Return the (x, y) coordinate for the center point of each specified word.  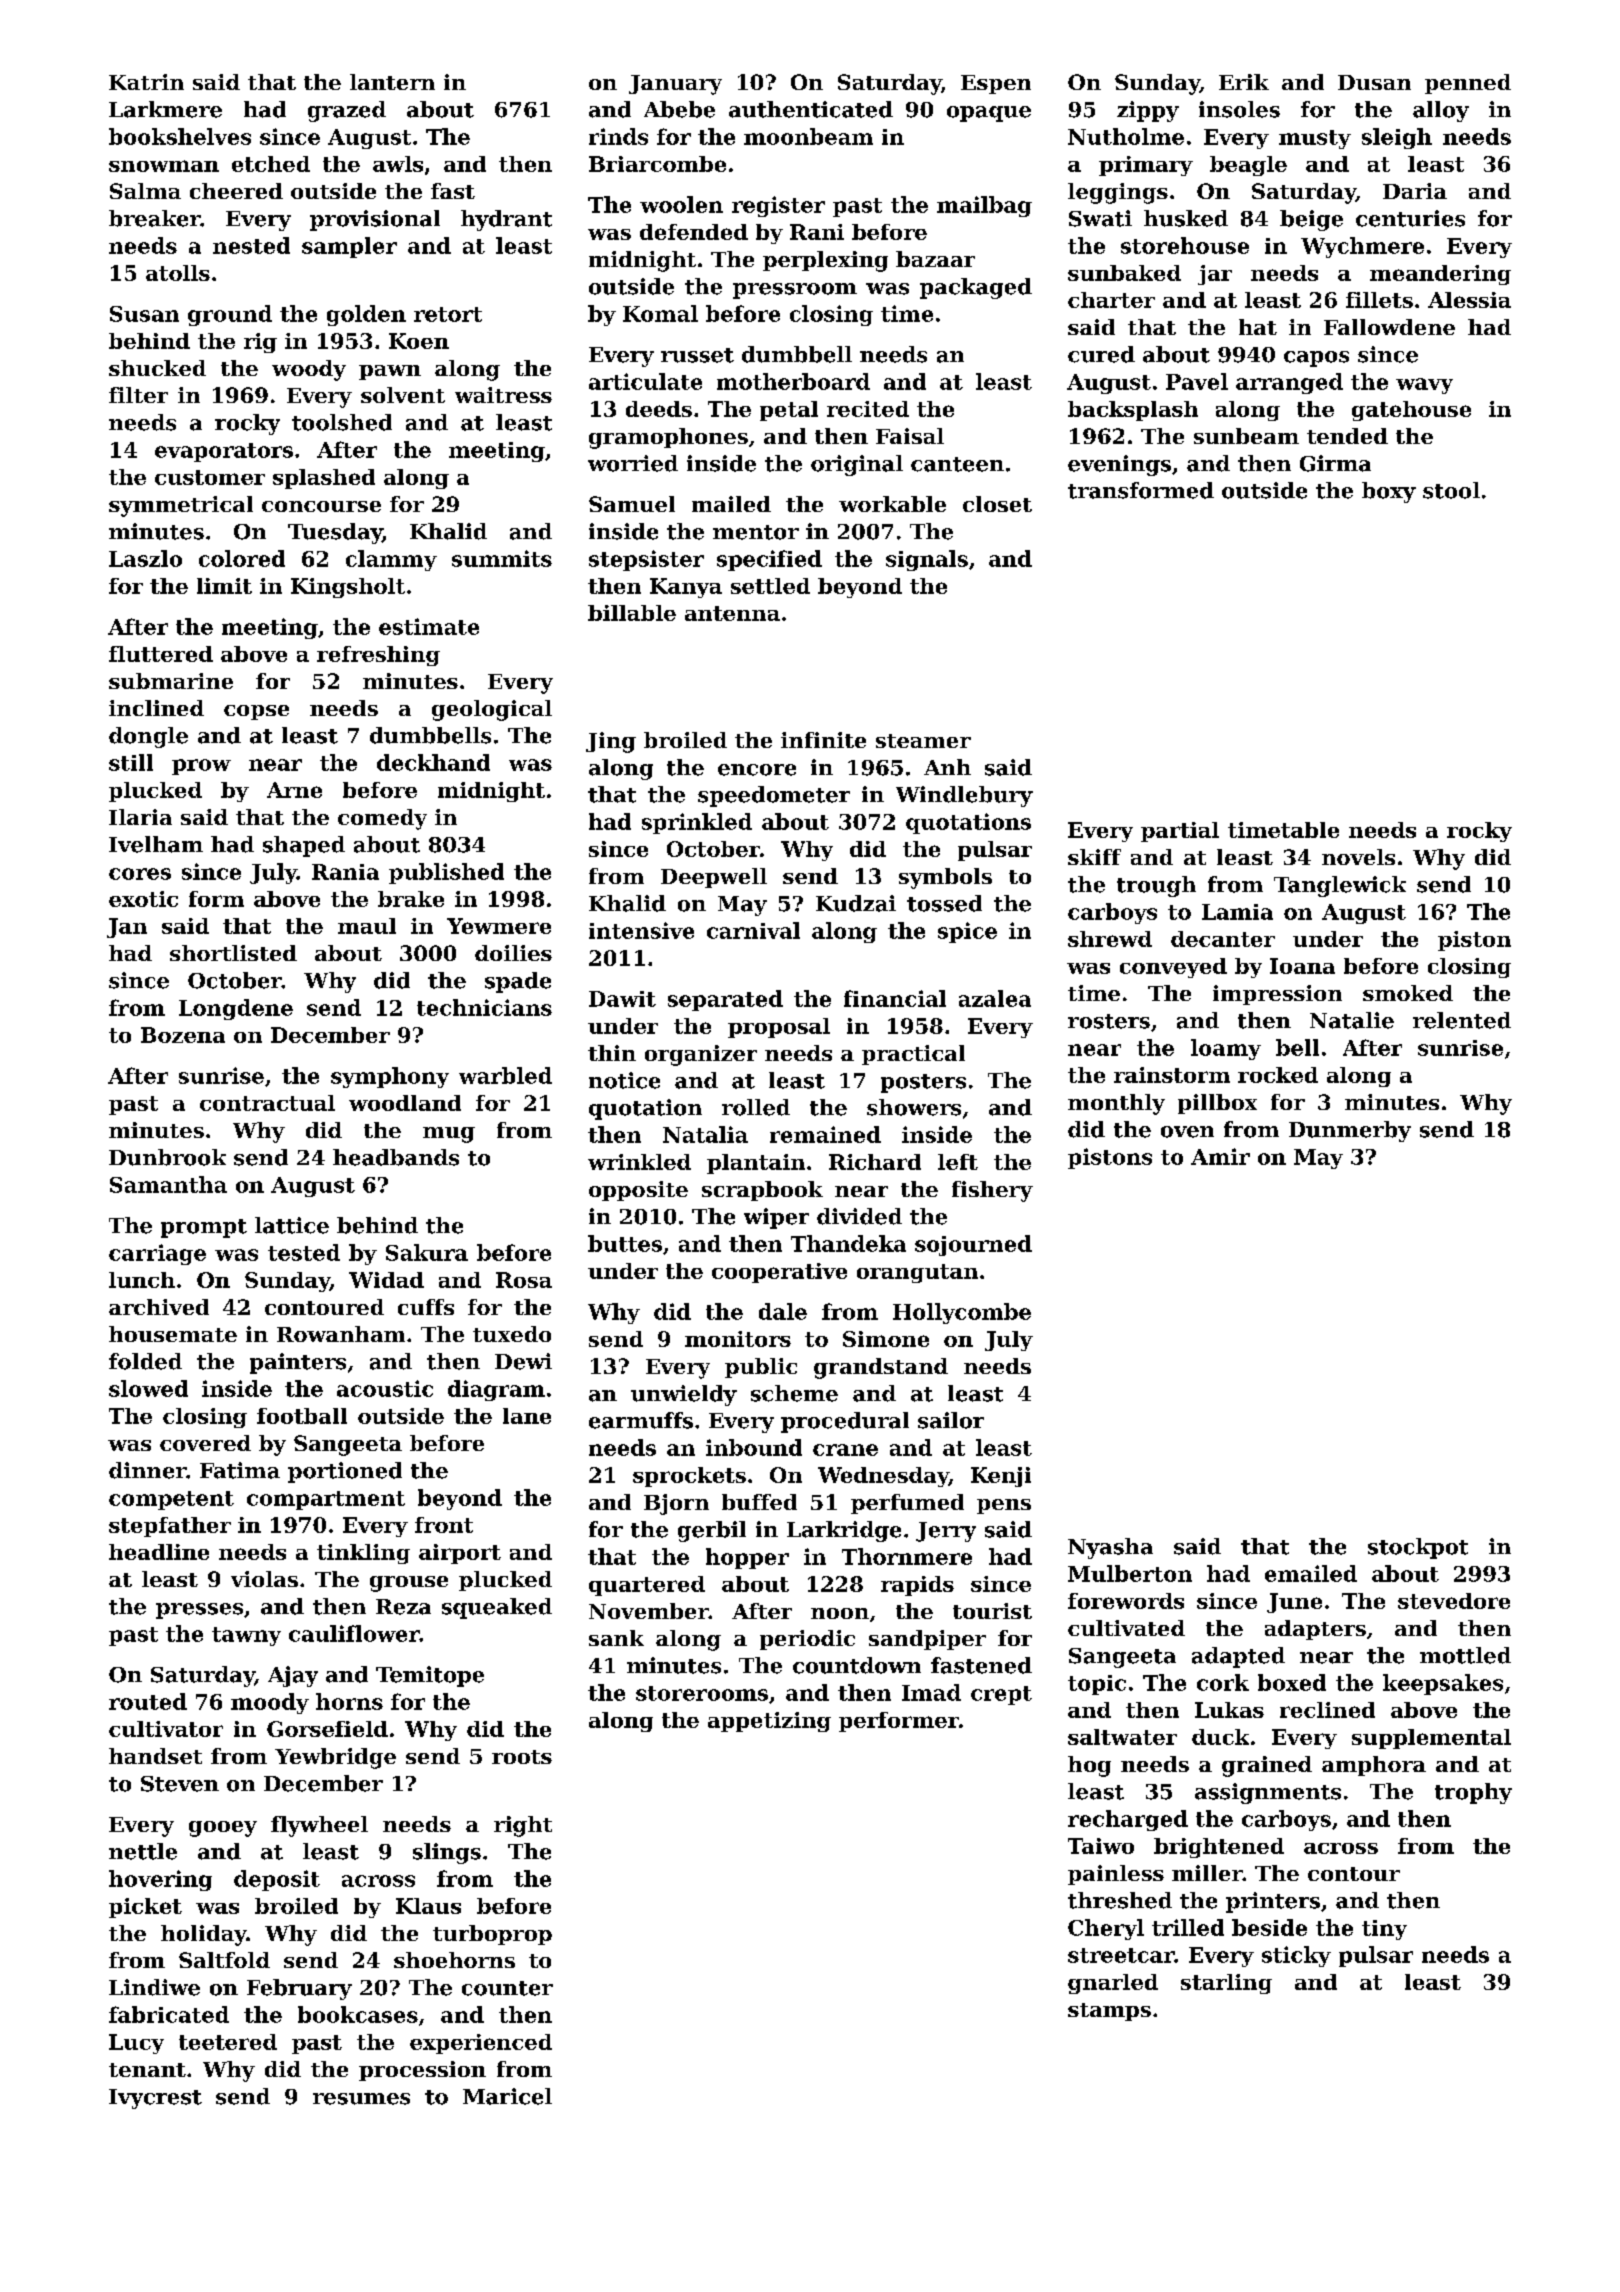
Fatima (240, 1470)
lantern (392, 82)
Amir (1220, 1156)
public (761, 1368)
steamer (923, 741)
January (675, 85)
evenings (1119, 465)
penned (1468, 84)
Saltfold (224, 1960)
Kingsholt (348, 588)
